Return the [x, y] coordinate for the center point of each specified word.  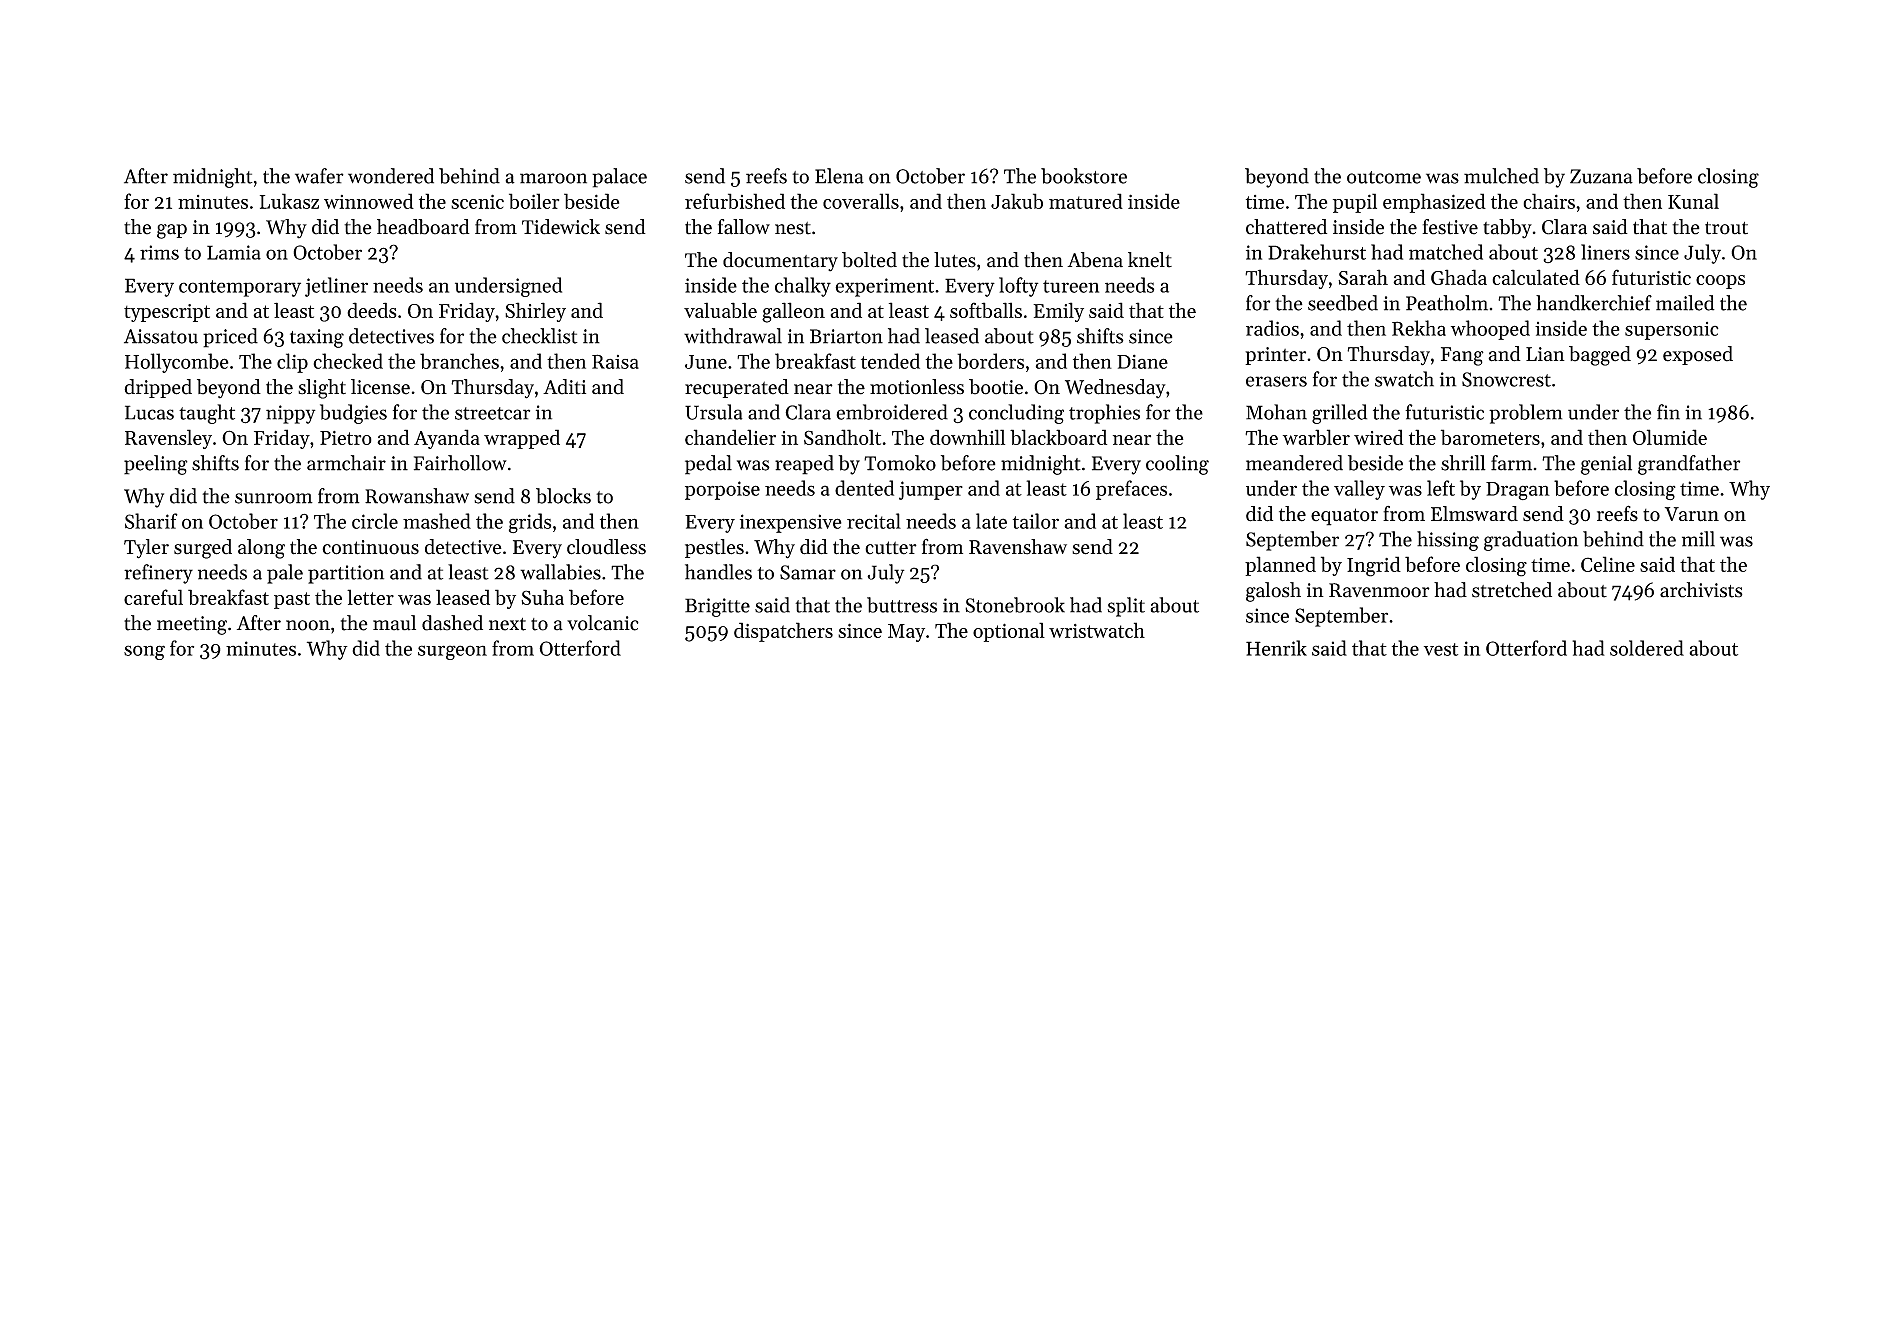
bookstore [1084, 176]
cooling [1177, 465]
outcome [1384, 177]
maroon [553, 178]
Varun [1692, 514]
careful [153, 597]
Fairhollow [460, 463]
